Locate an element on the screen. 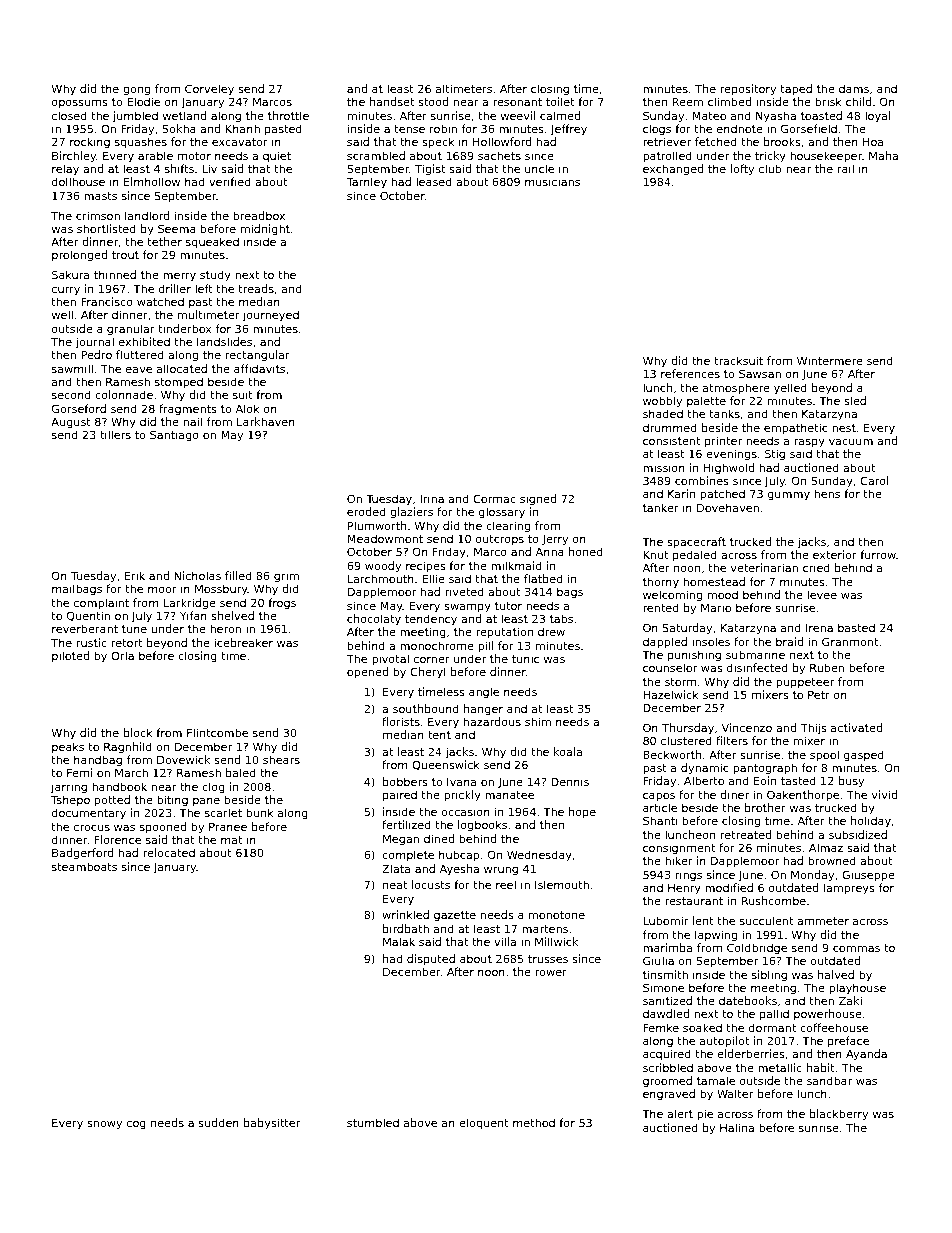 The width and height of the screenshot is (952, 1233). vacuum is located at coordinates (851, 441).
